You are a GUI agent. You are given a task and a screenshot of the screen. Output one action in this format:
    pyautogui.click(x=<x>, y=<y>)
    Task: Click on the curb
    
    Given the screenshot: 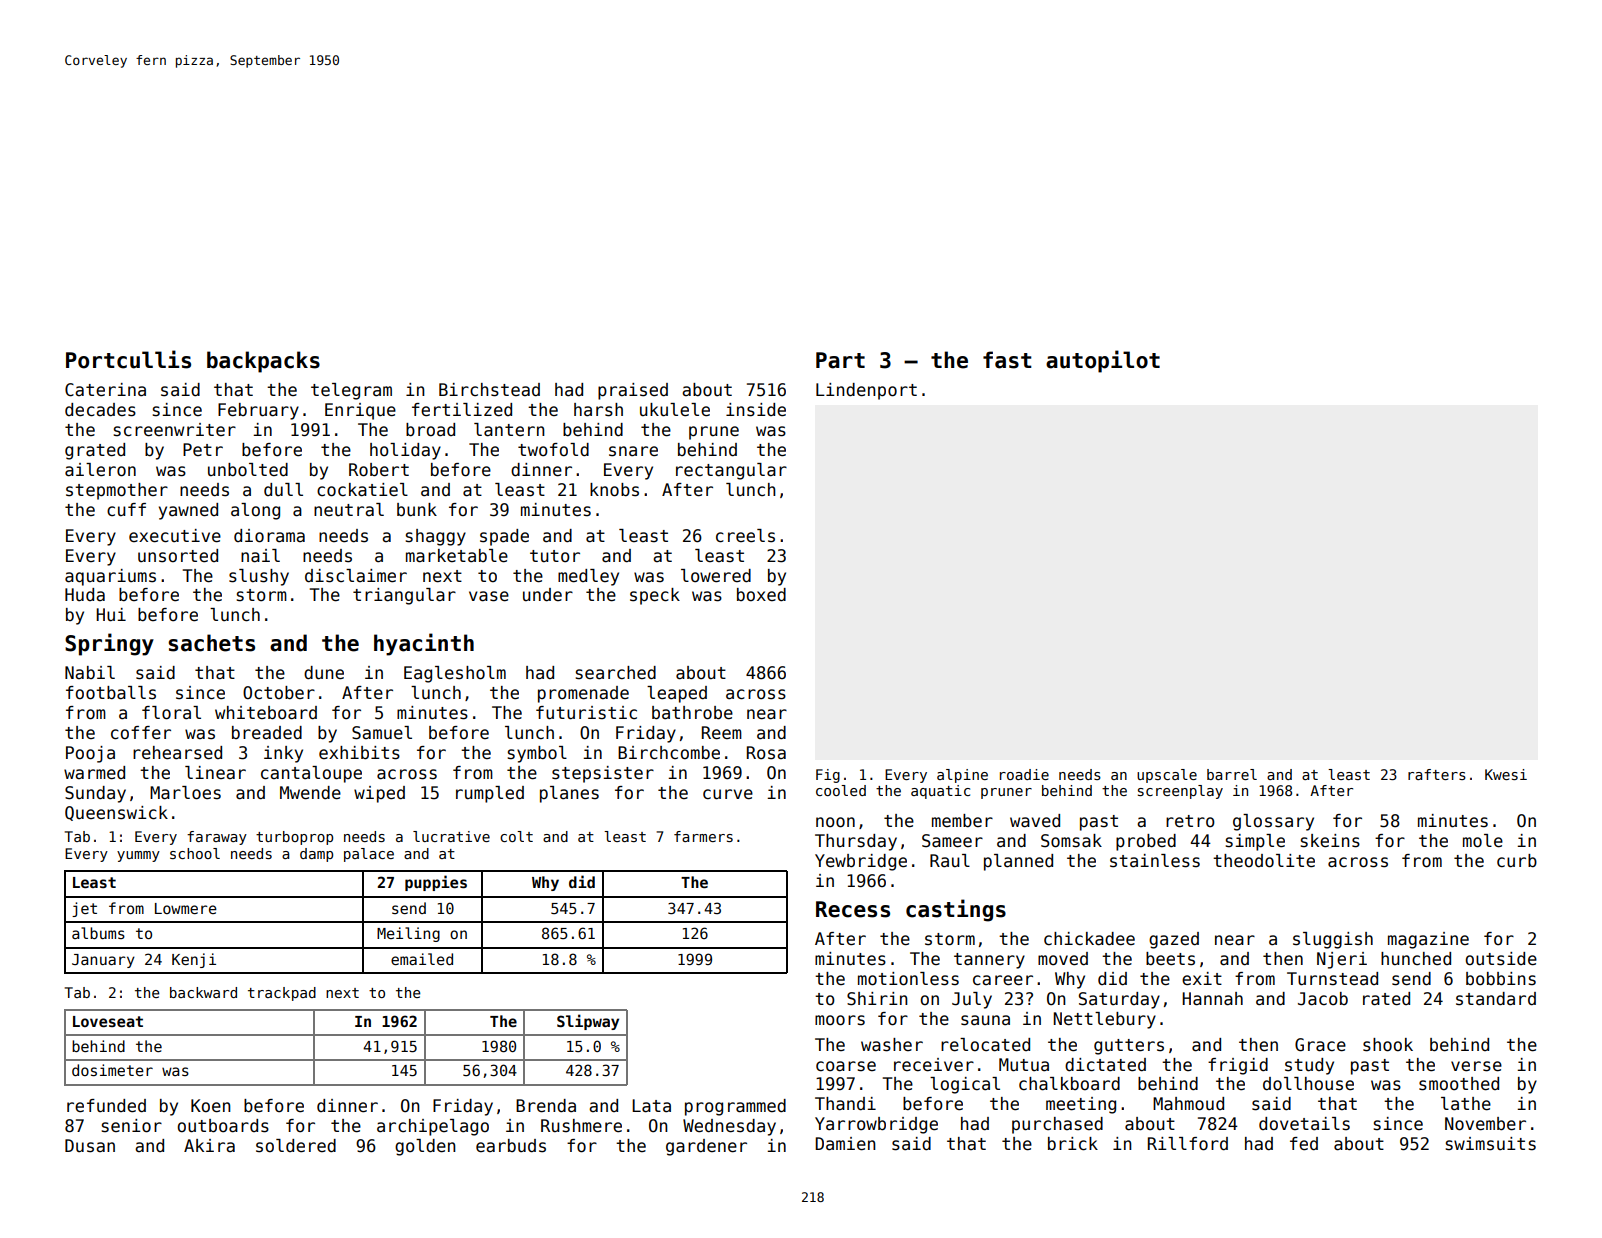 What is the action you would take?
    pyautogui.click(x=1517, y=861)
